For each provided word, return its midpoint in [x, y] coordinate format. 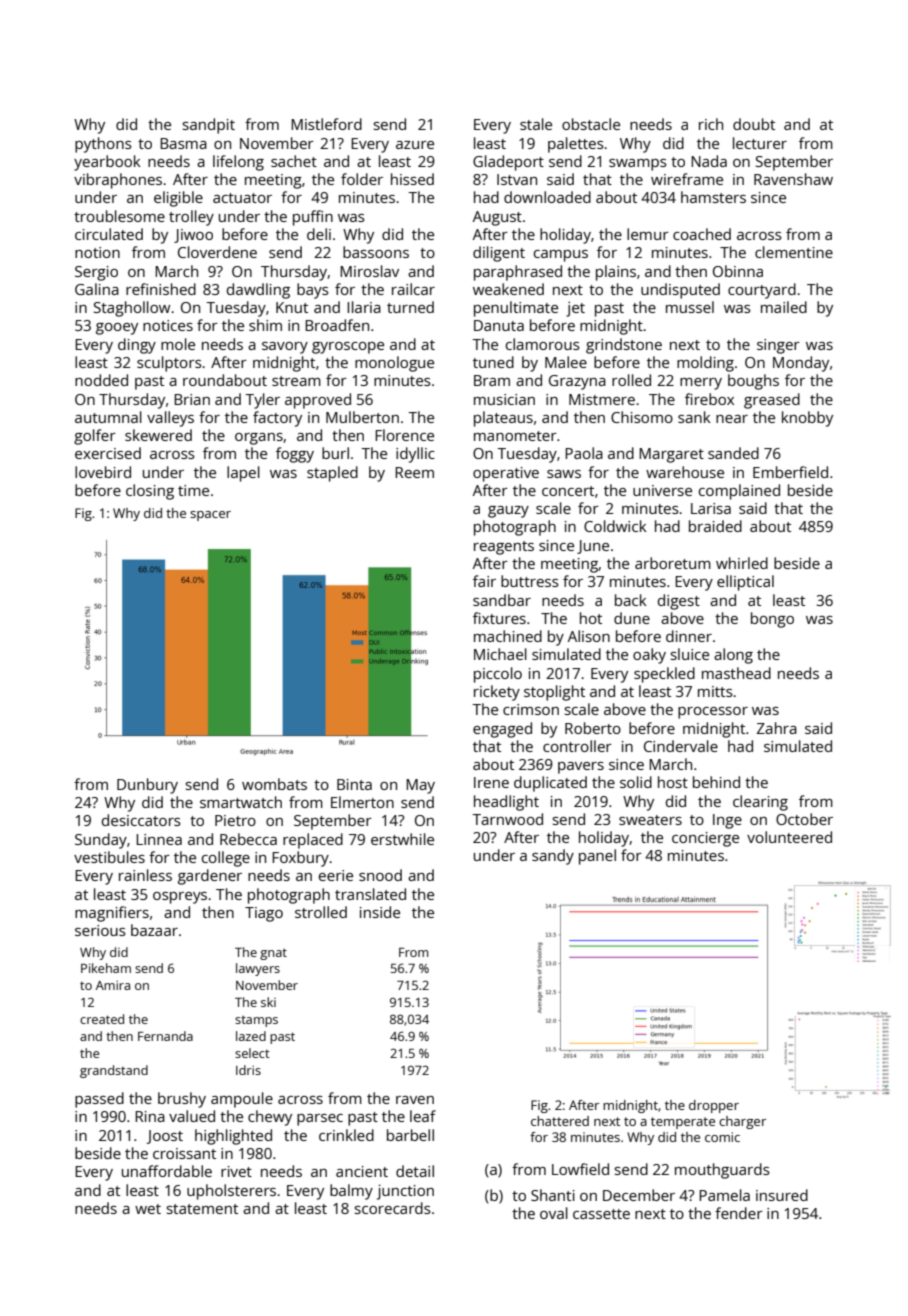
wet [148, 1209]
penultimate [516, 309]
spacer [210, 516]
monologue [394, 364]
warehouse [685, 472]
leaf [423, 1116]
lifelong [238, 163]
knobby [807, 419]
